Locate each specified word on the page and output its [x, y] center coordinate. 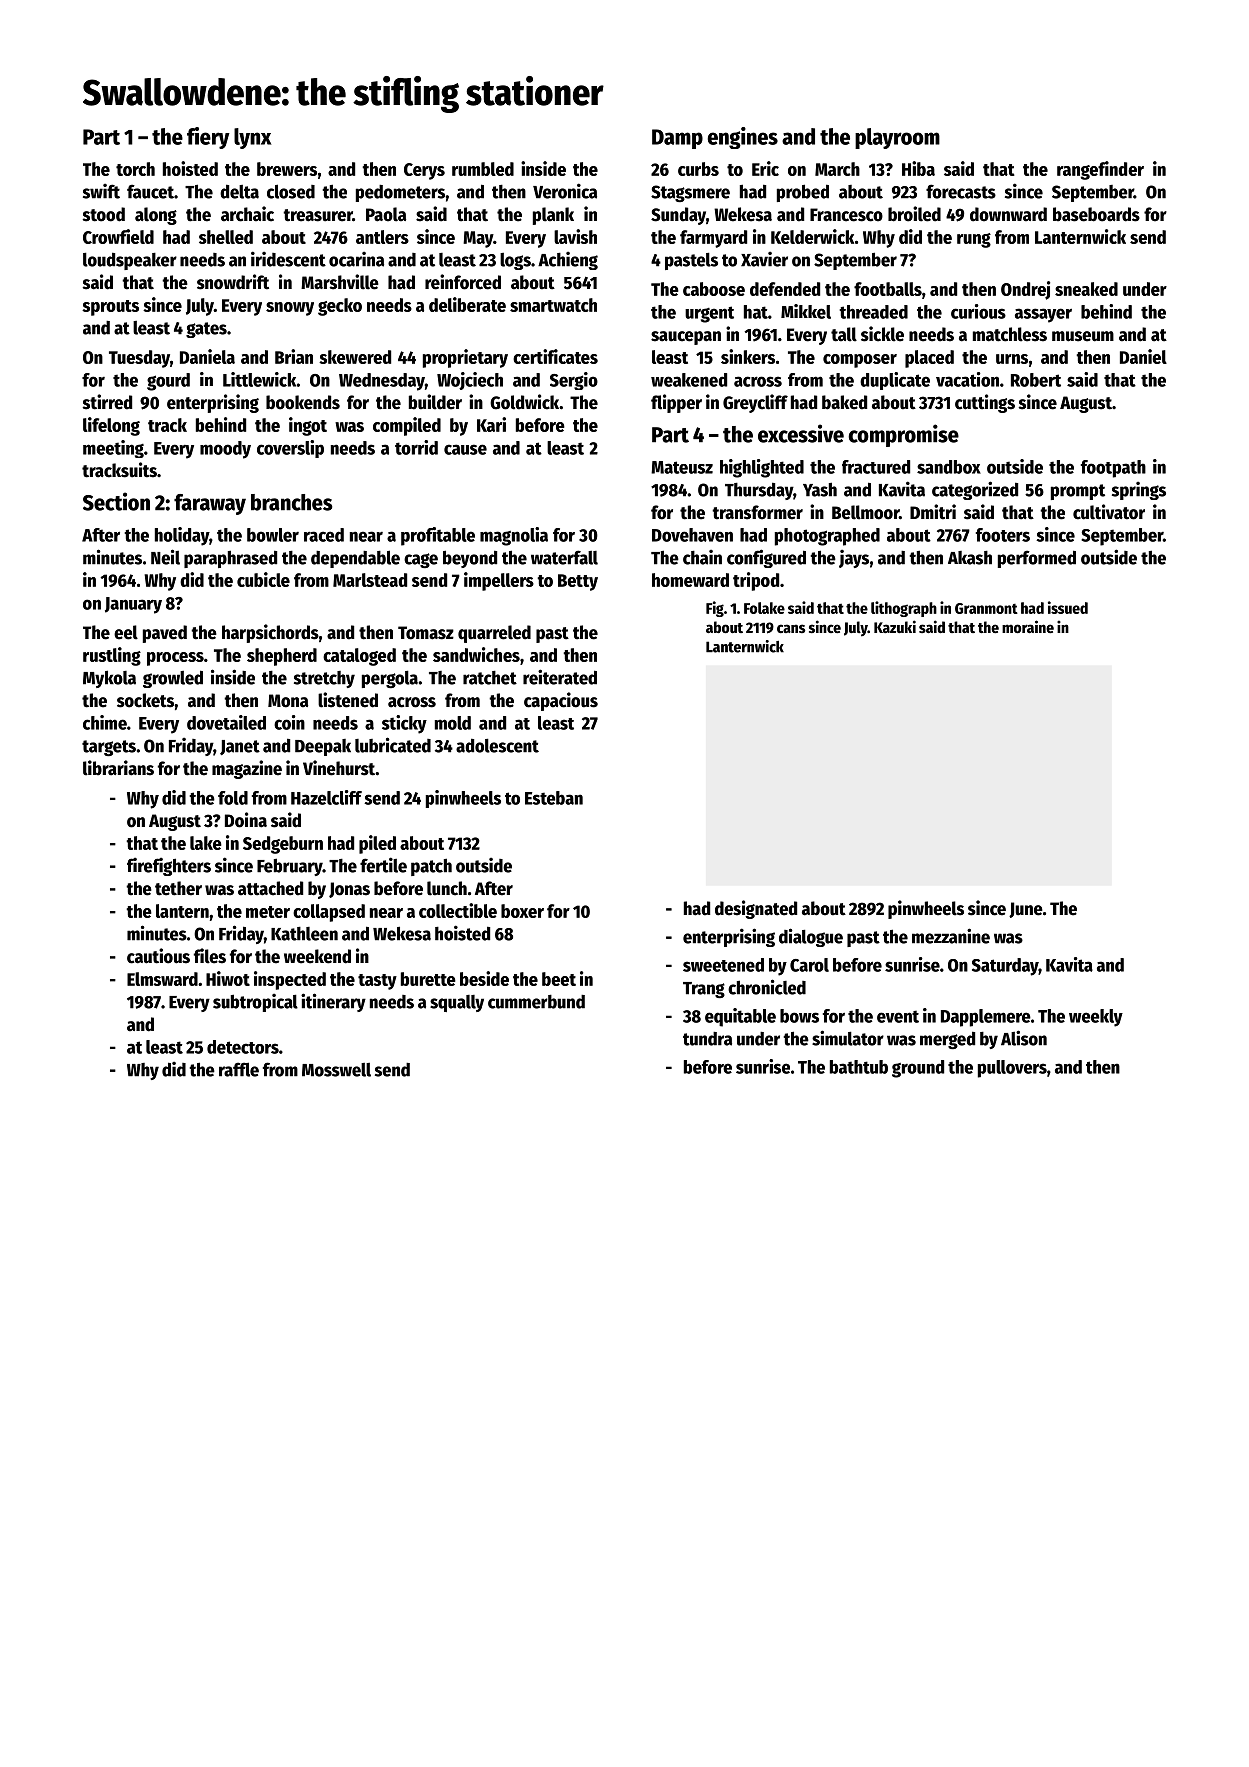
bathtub [859, 1067]
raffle [239, 1069]
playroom [897, 138]
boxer [522, 911]
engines [742, 138]
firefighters [169, 867]
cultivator [1109, 512]
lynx [252, 138]
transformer [757, 512]
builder [435, 402]
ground [918, 1069]
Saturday [1005, 967]
